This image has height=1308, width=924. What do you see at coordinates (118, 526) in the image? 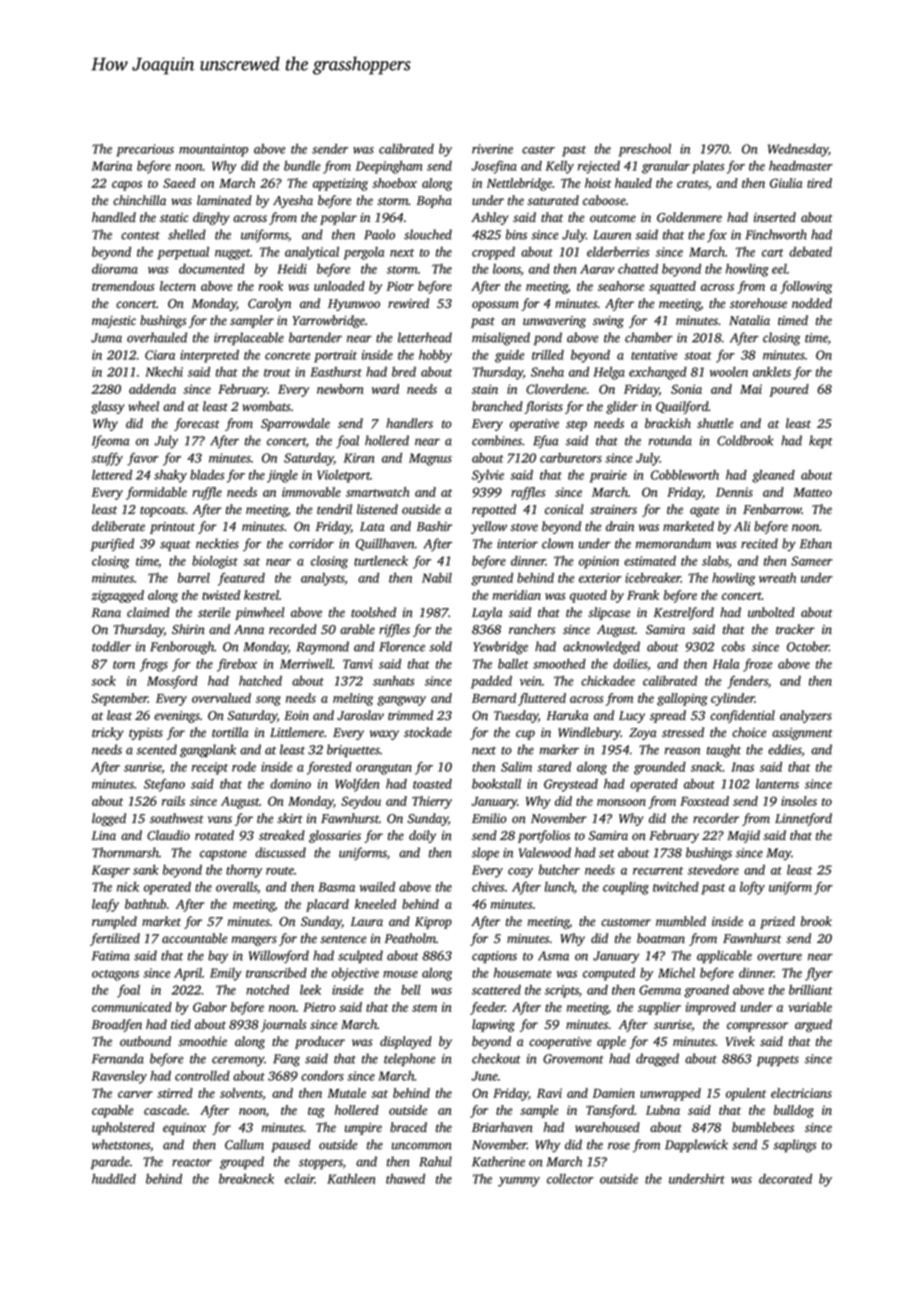
I see `deliberate` at bounding box center [118, 526].
